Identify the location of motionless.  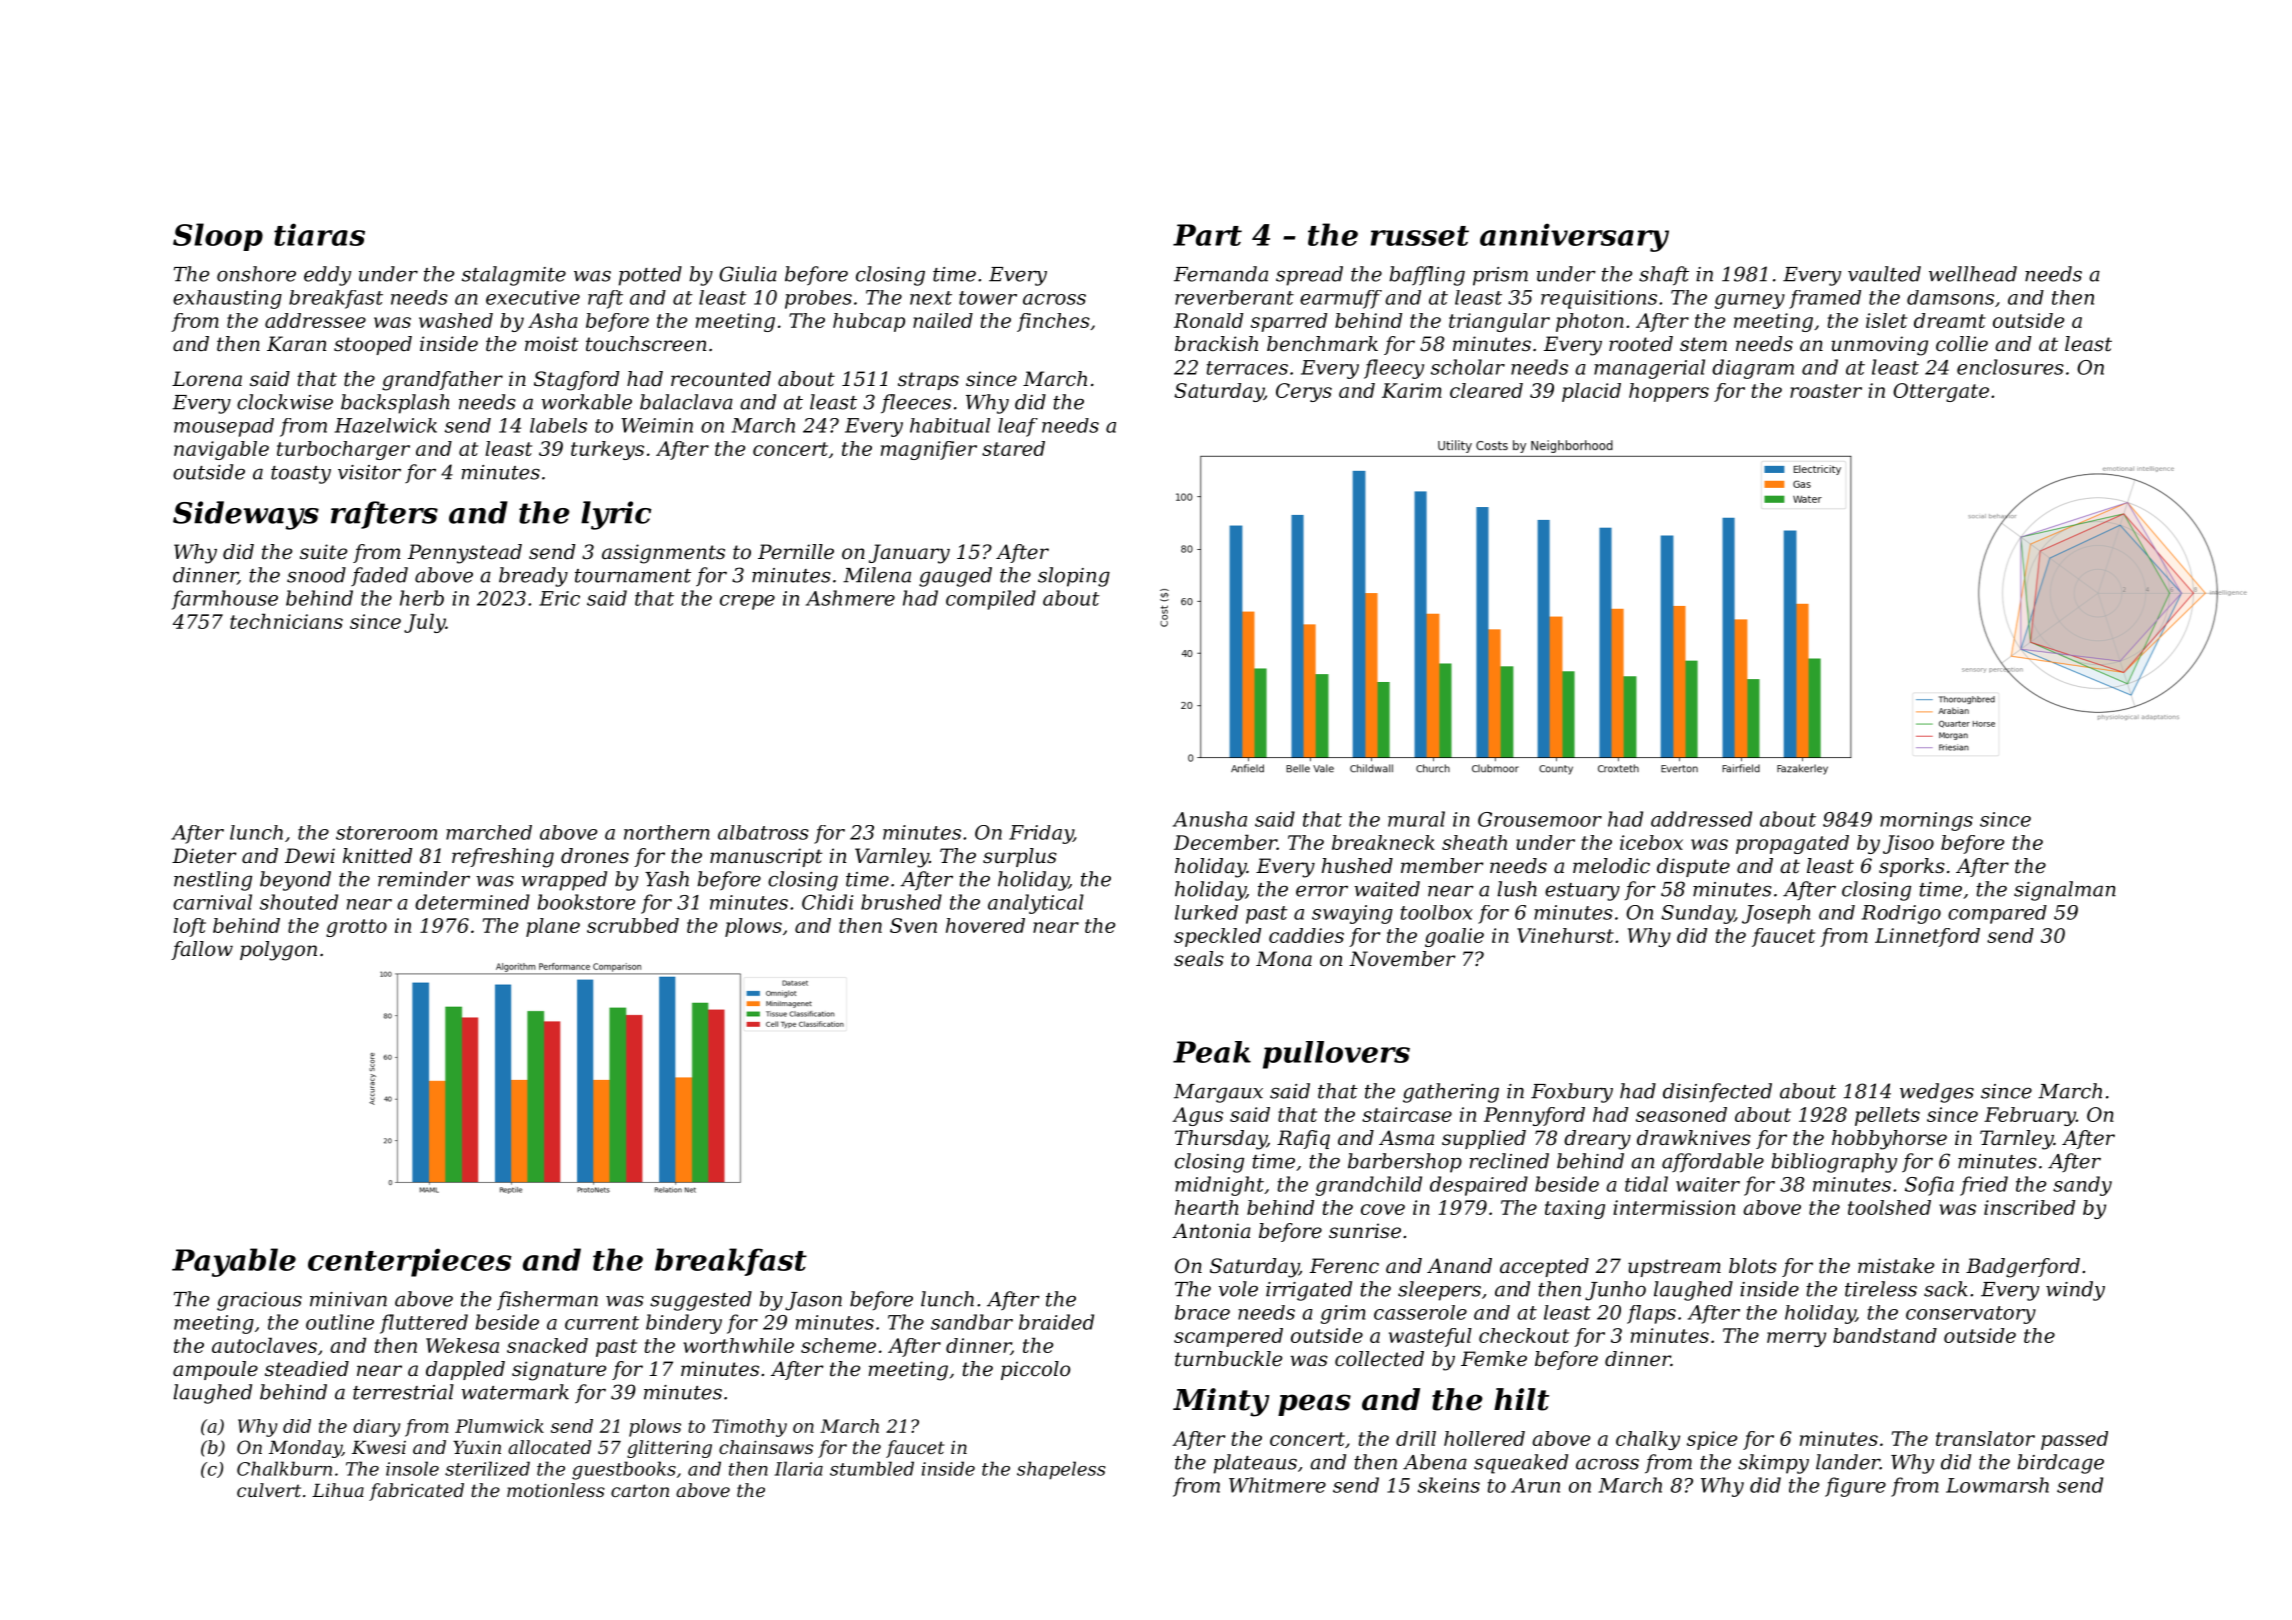
(556, 1490).
